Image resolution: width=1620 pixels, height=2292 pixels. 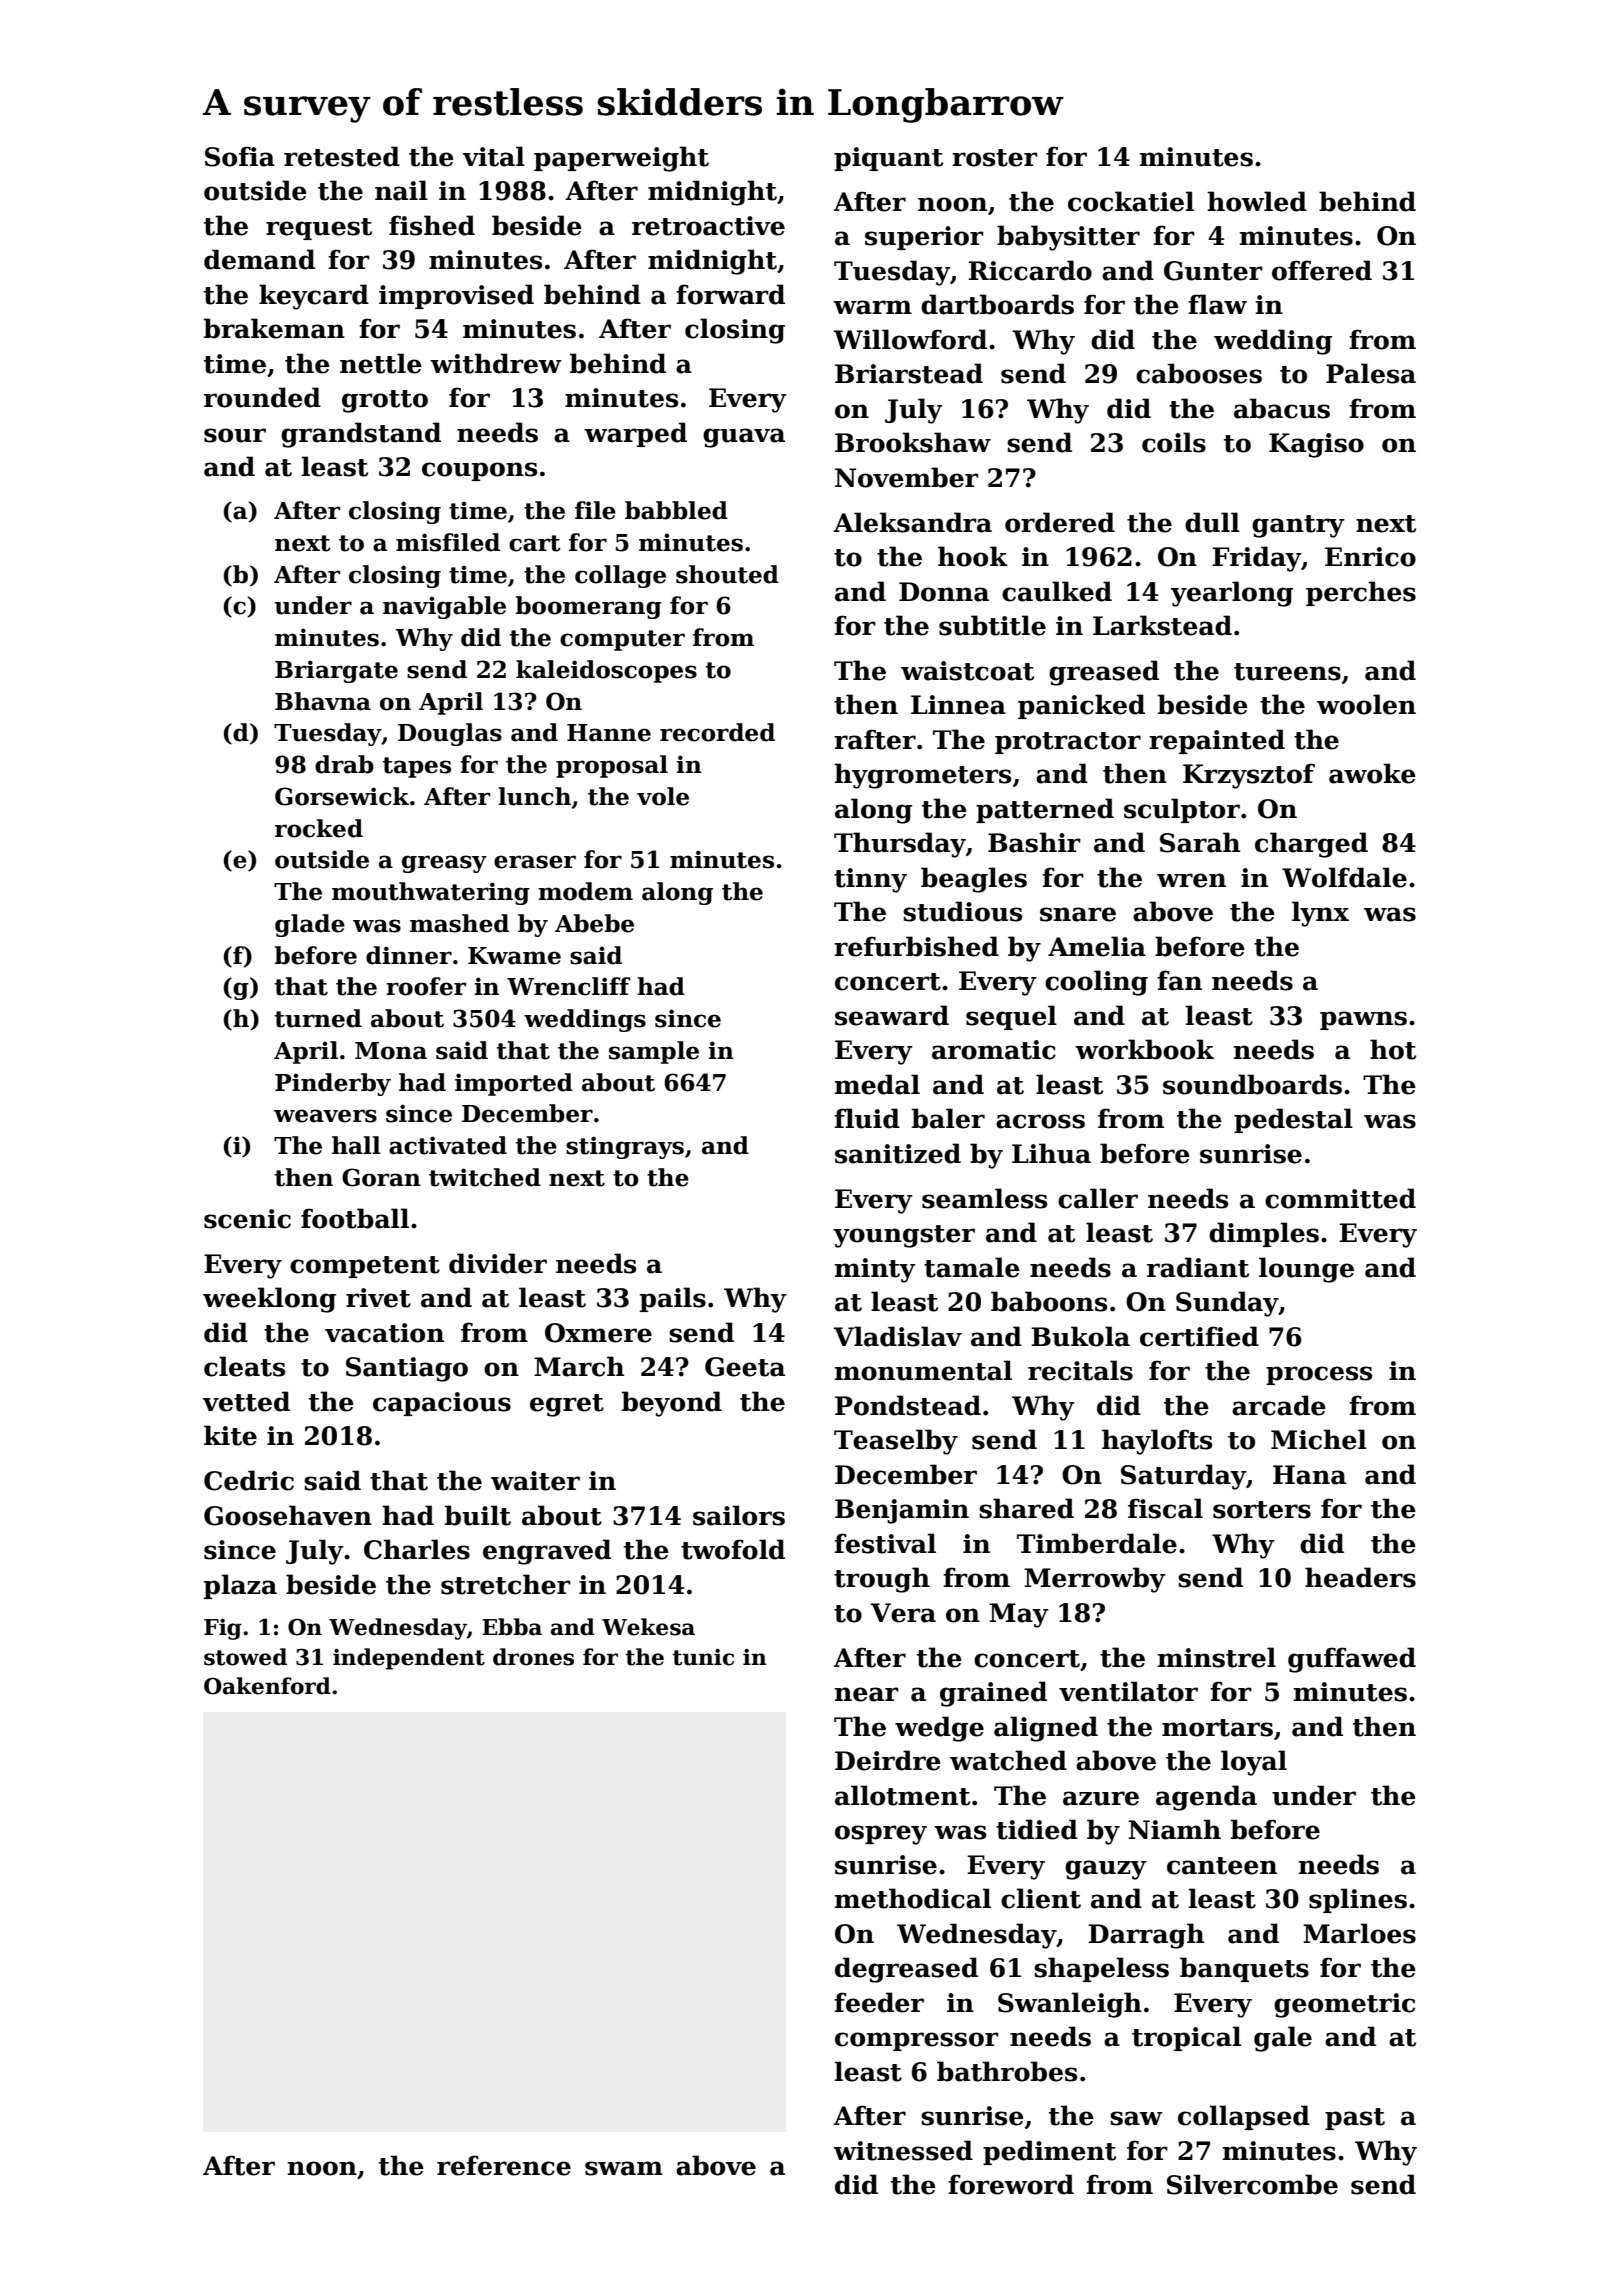 What do you see at coordinates (663, 796) in the screenshot?
I see `vole` at bounding box center [663, 796].
